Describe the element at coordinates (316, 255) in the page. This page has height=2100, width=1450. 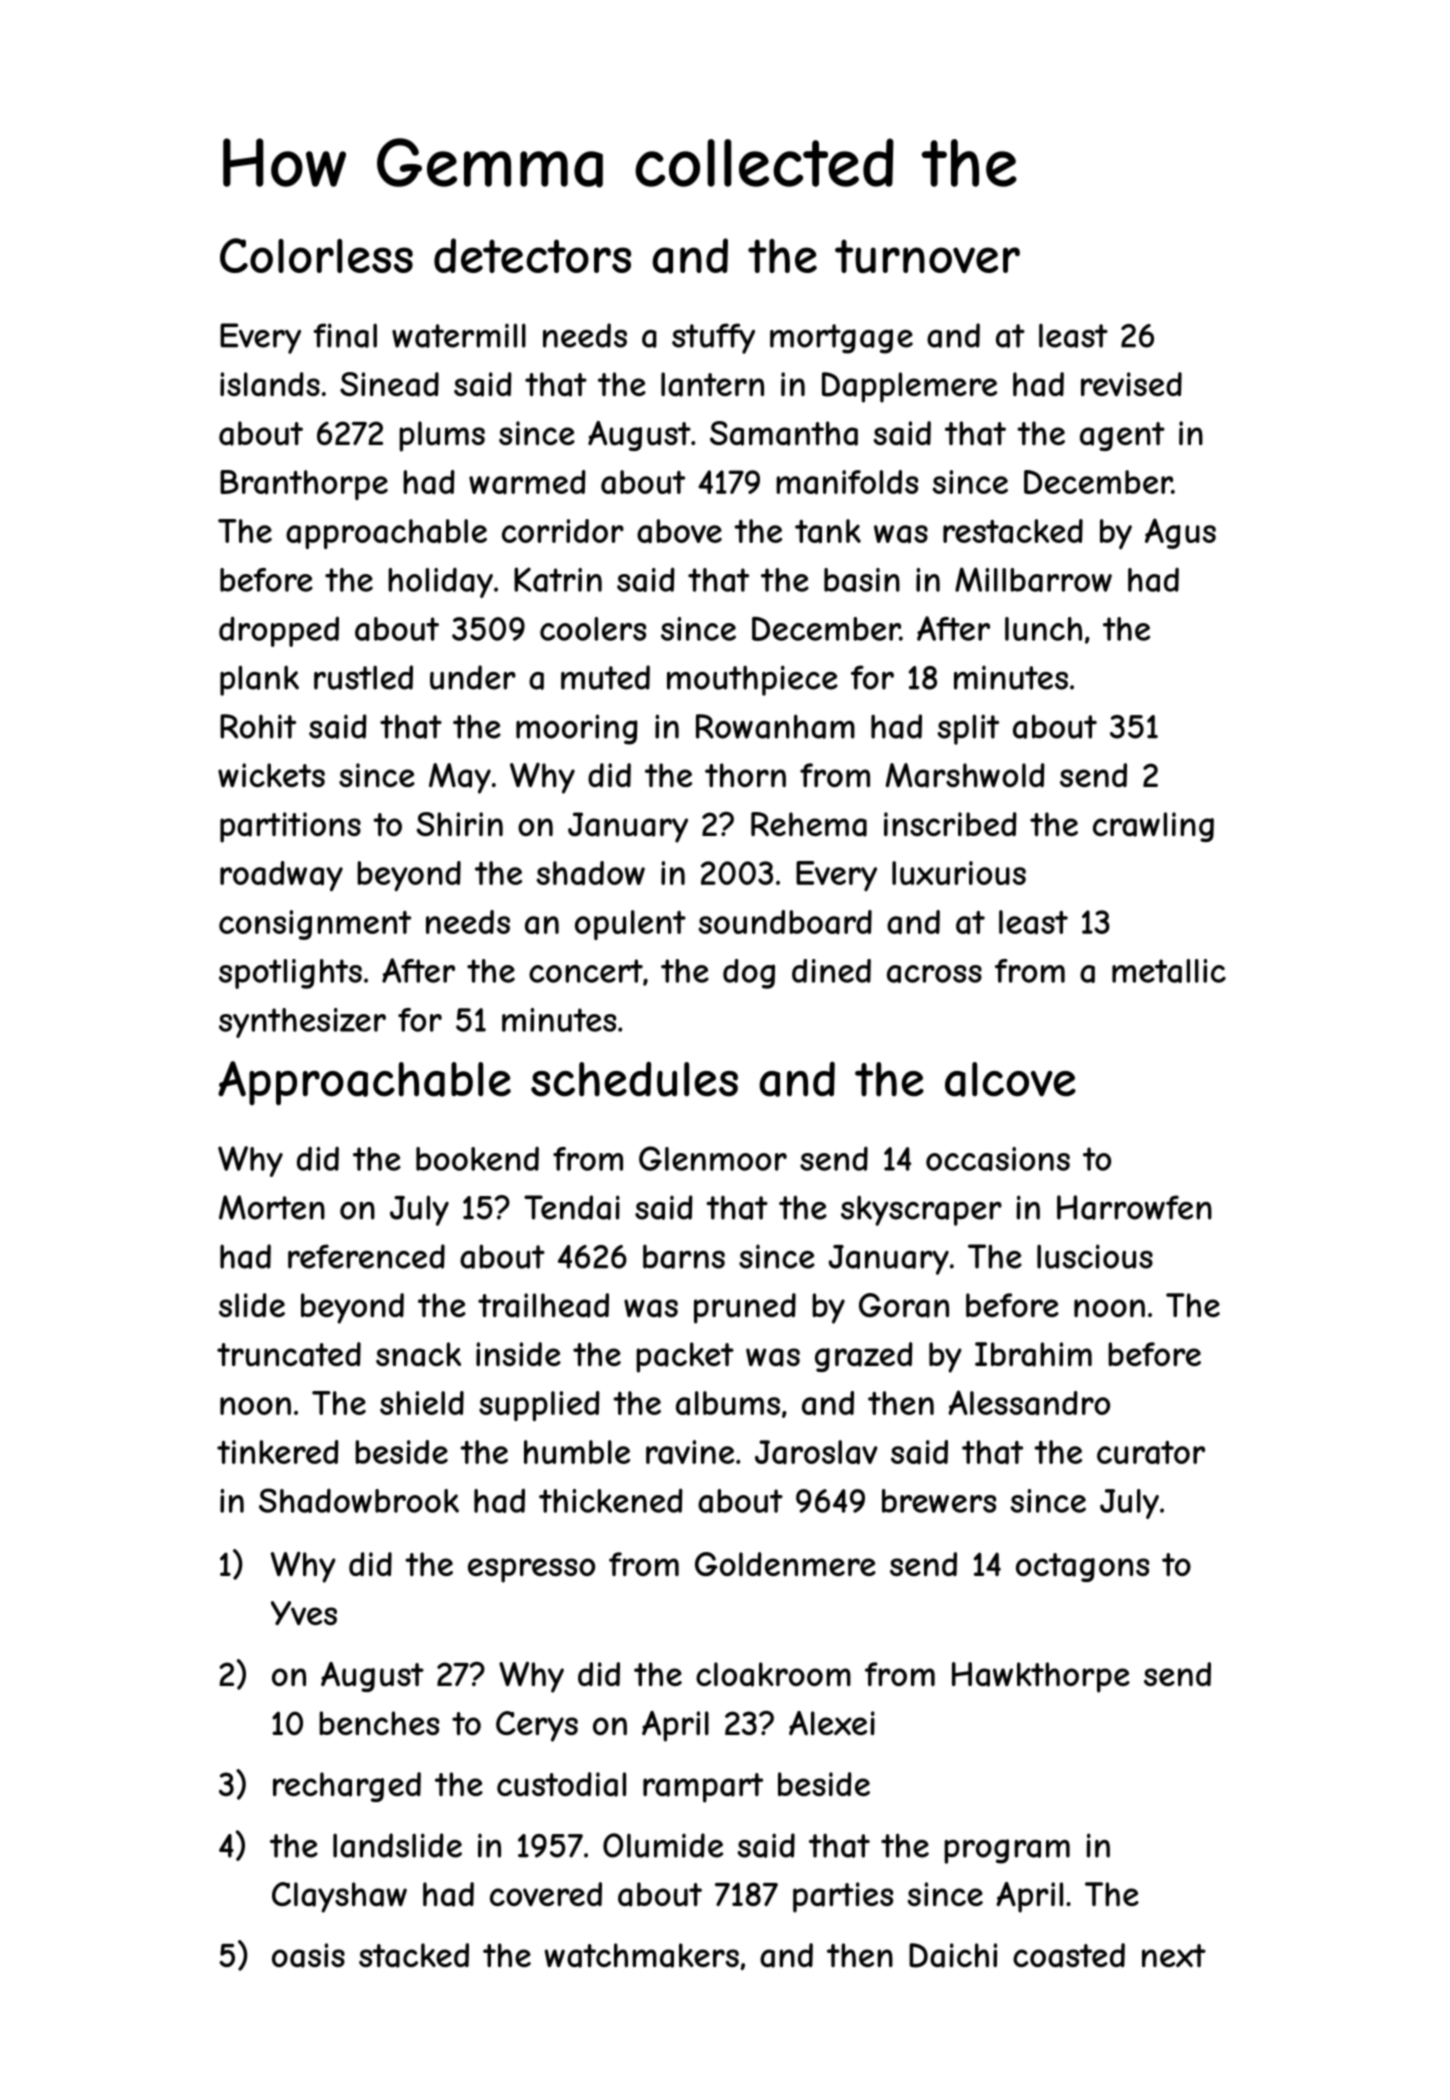
I see `Colorless` at that location.
